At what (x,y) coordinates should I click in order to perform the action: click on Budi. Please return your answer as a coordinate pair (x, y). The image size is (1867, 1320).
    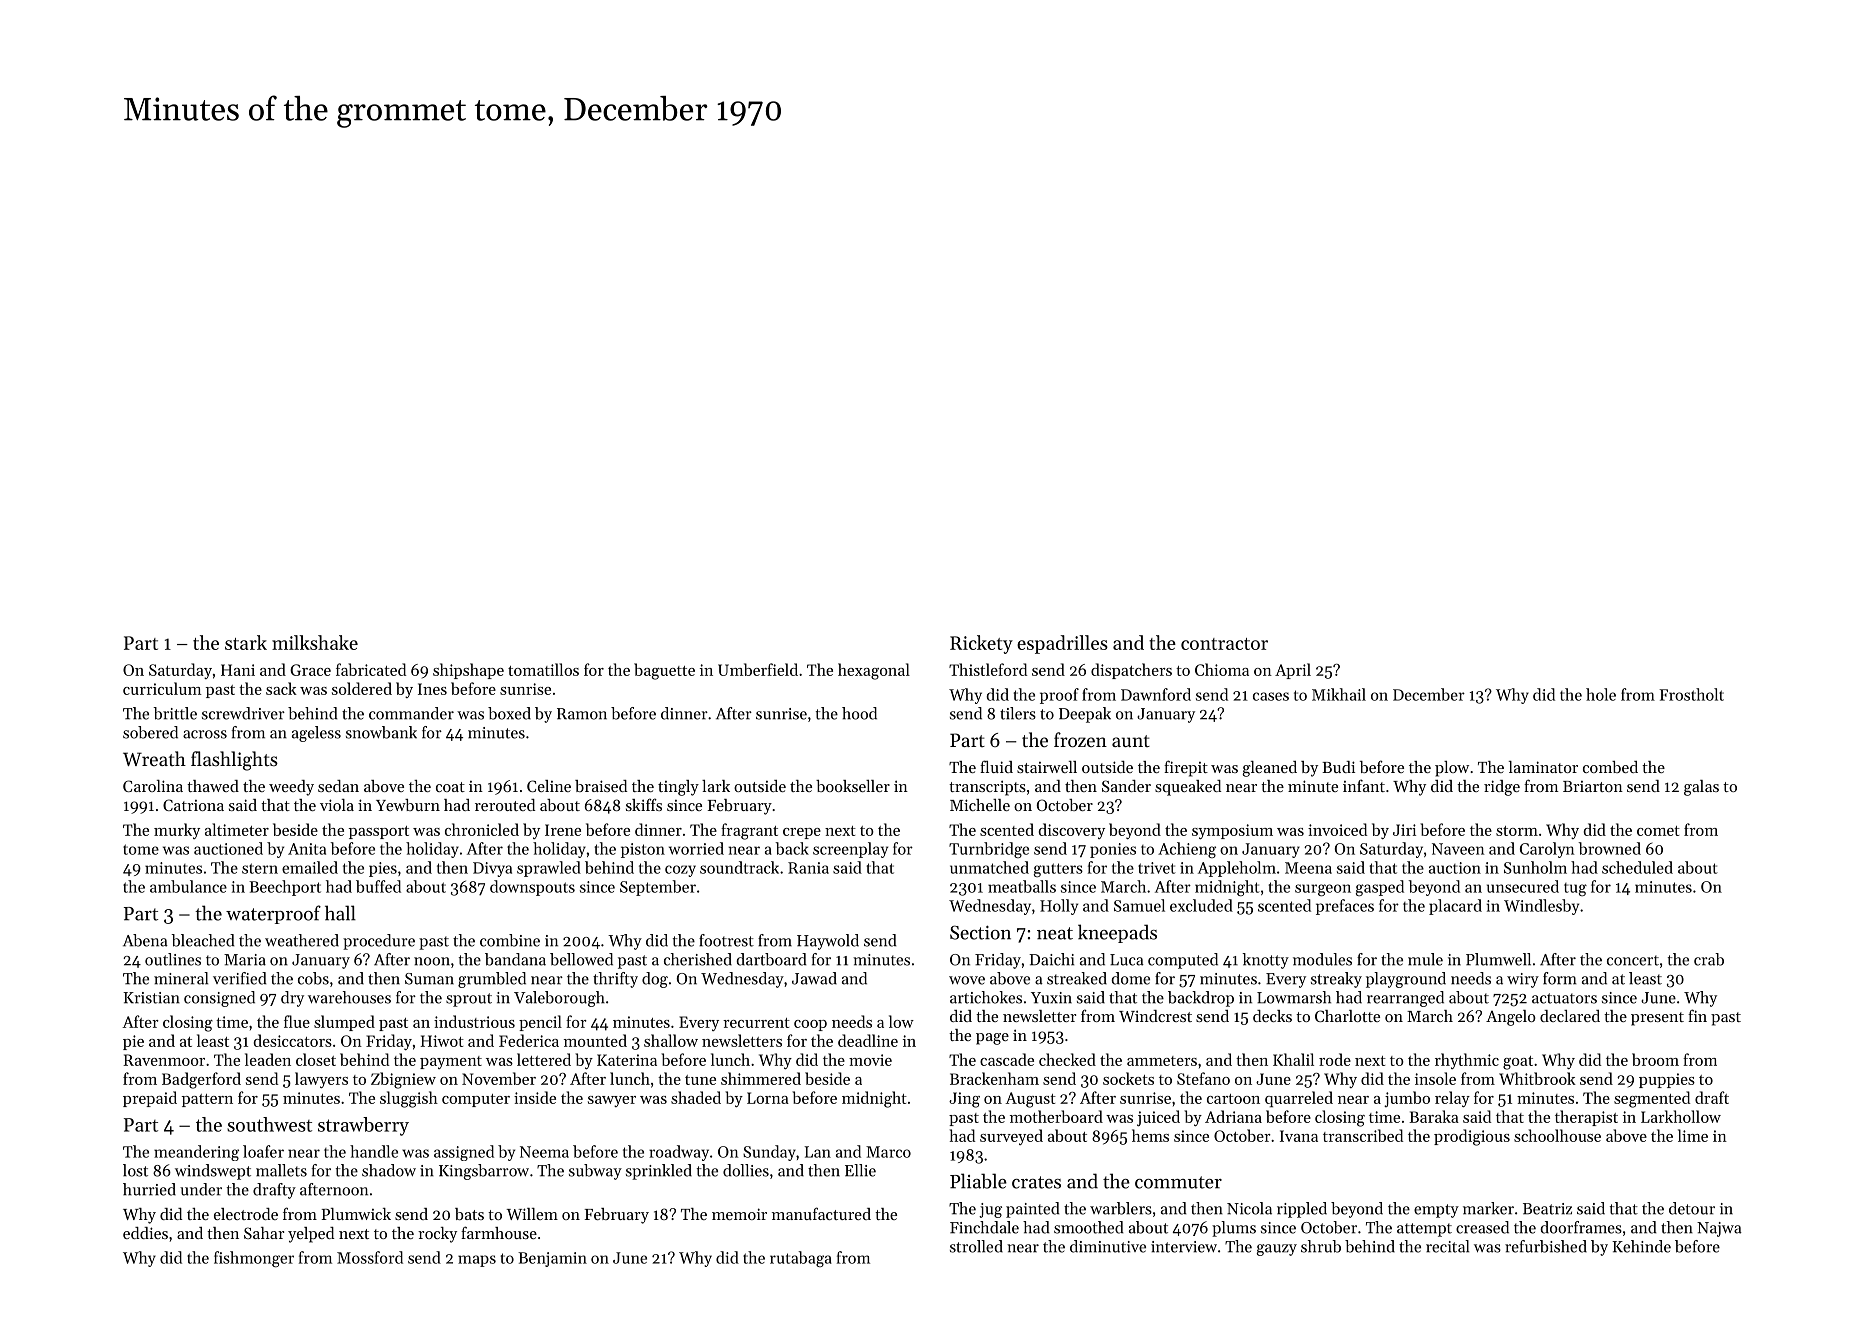
    Looking at the image, I should click on (1338, 767).
